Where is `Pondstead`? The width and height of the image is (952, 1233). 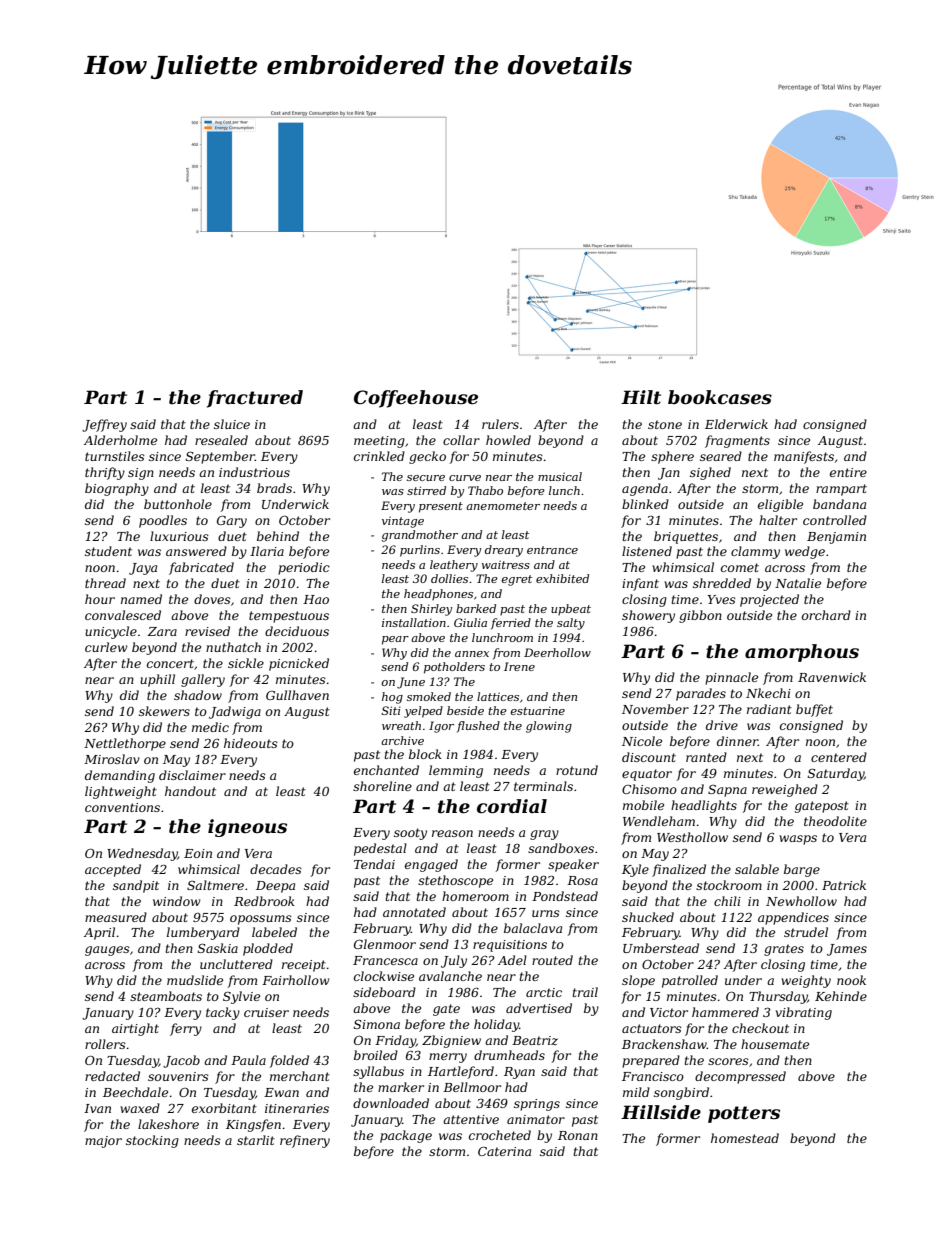
Pondstead is located at coordinates (565, 896).
